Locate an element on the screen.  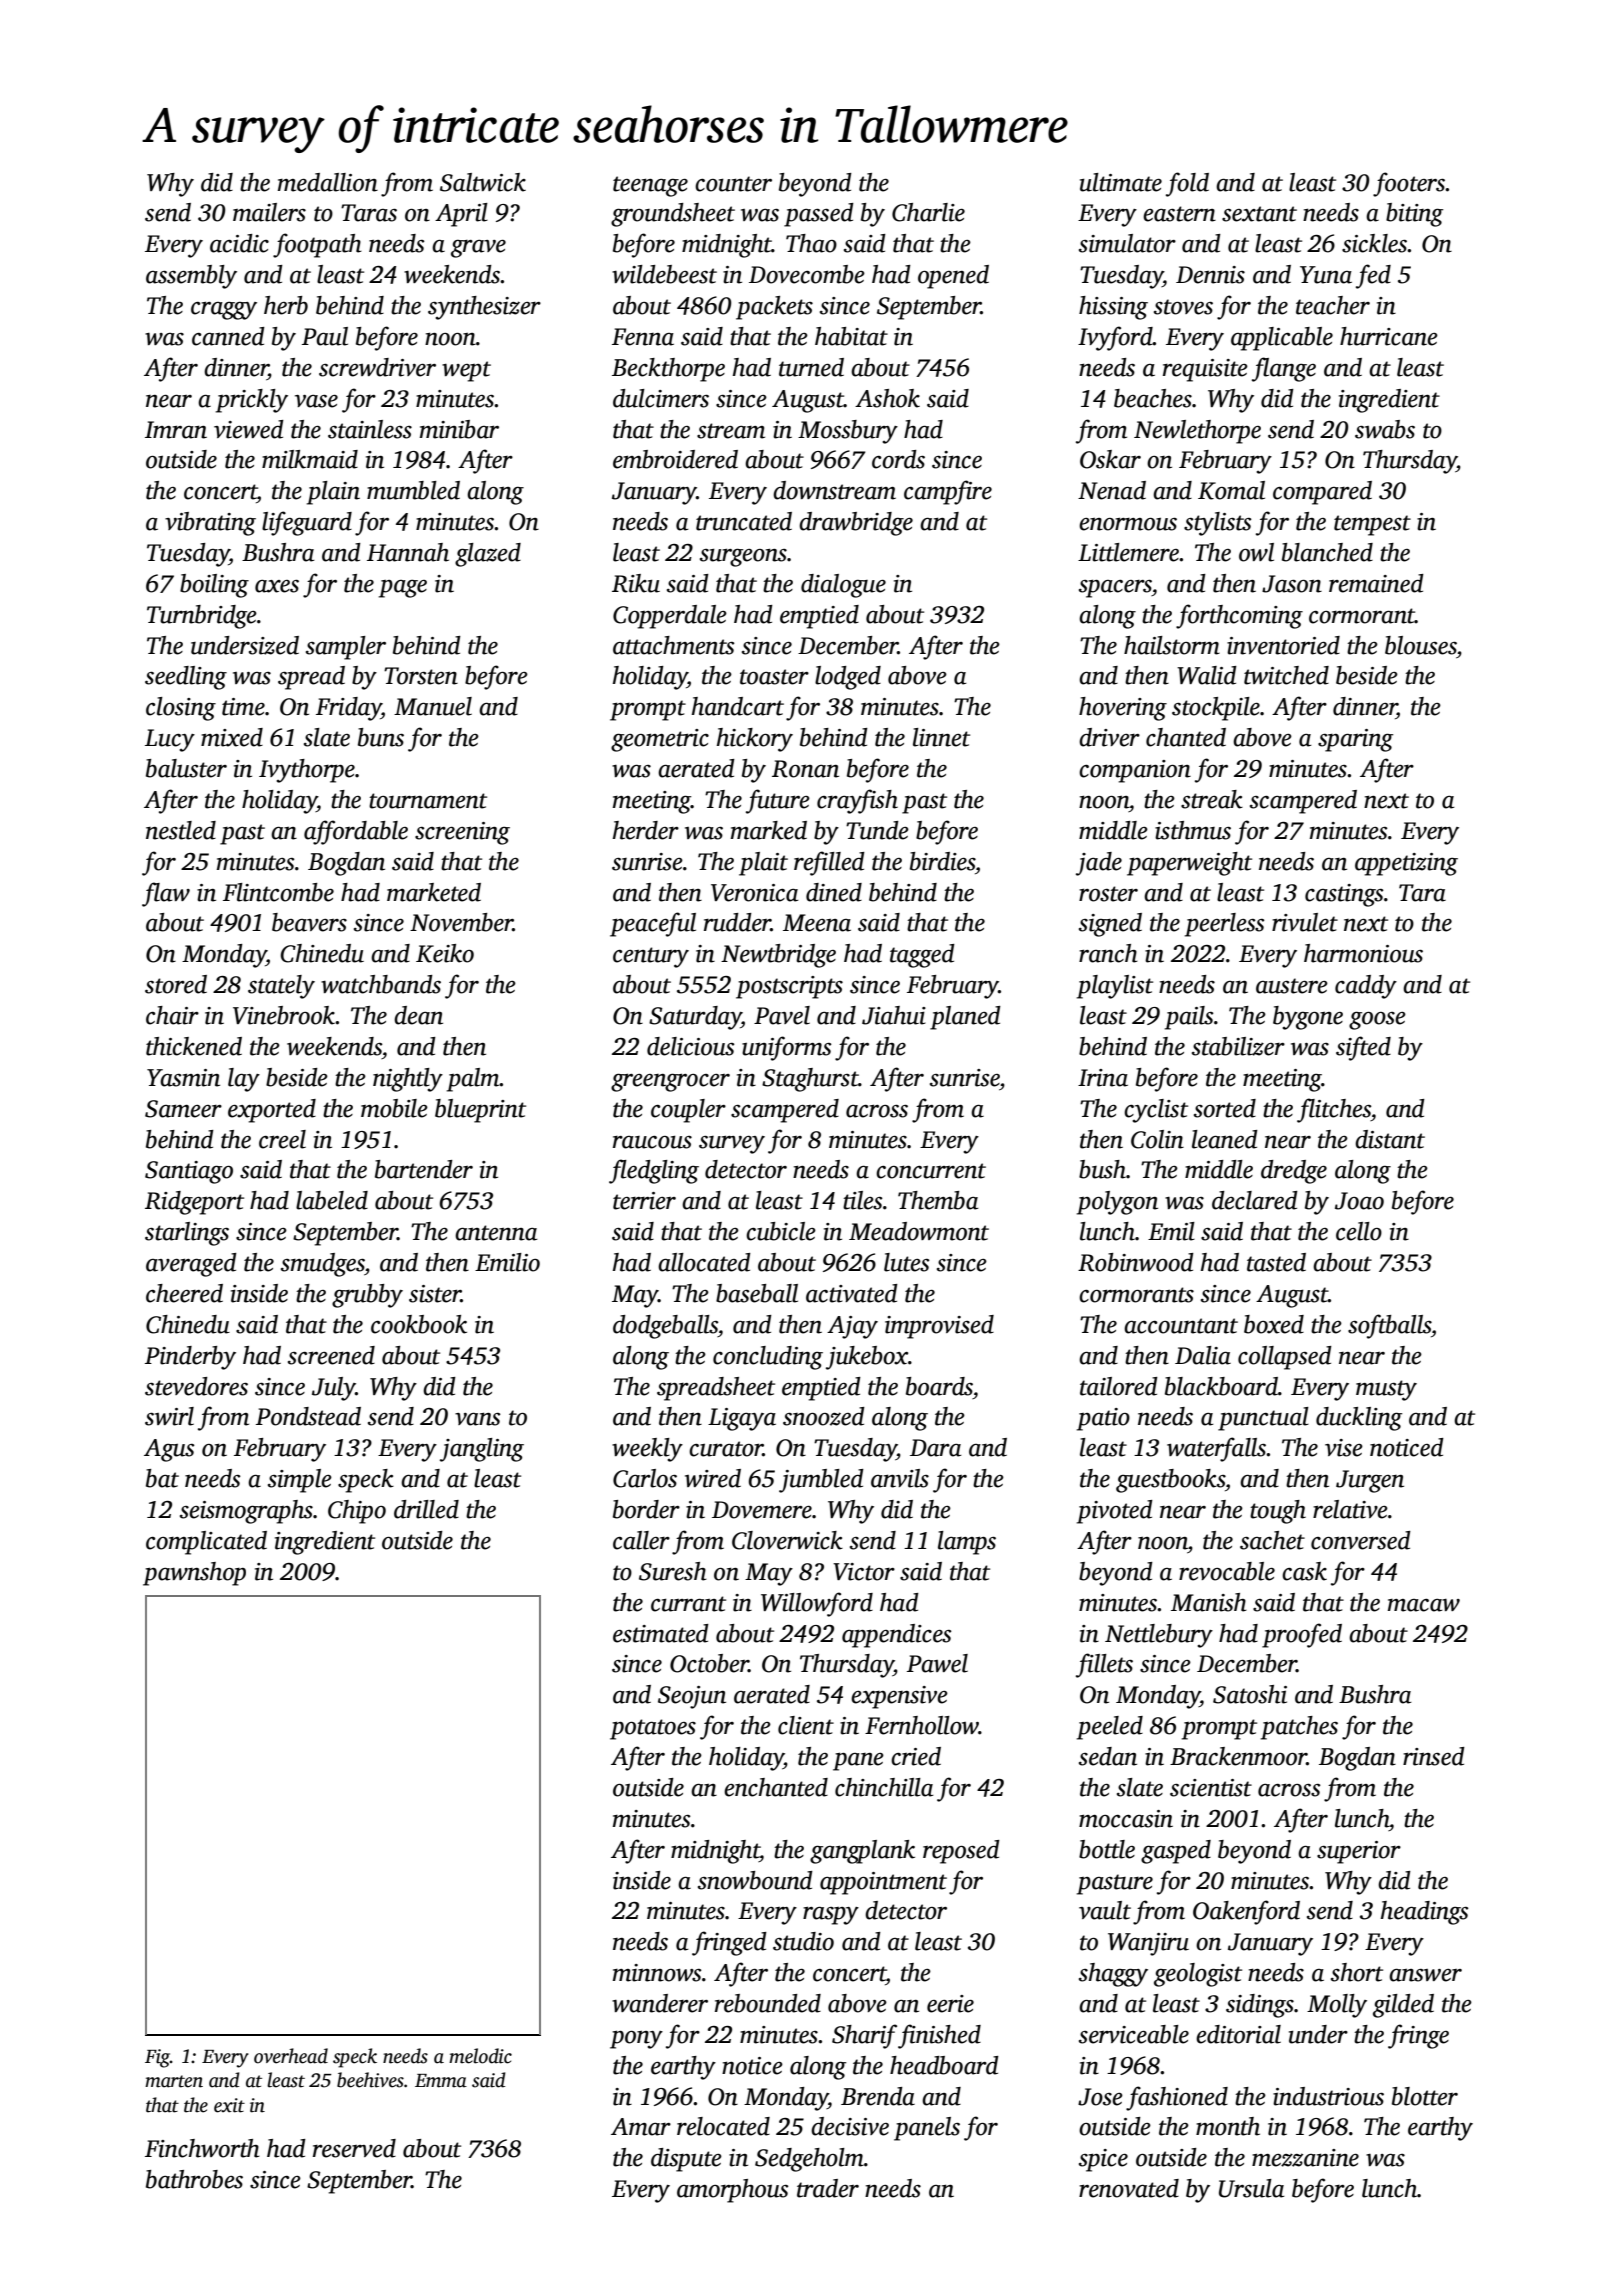
blouses is located at coordinates (1421, 645).
